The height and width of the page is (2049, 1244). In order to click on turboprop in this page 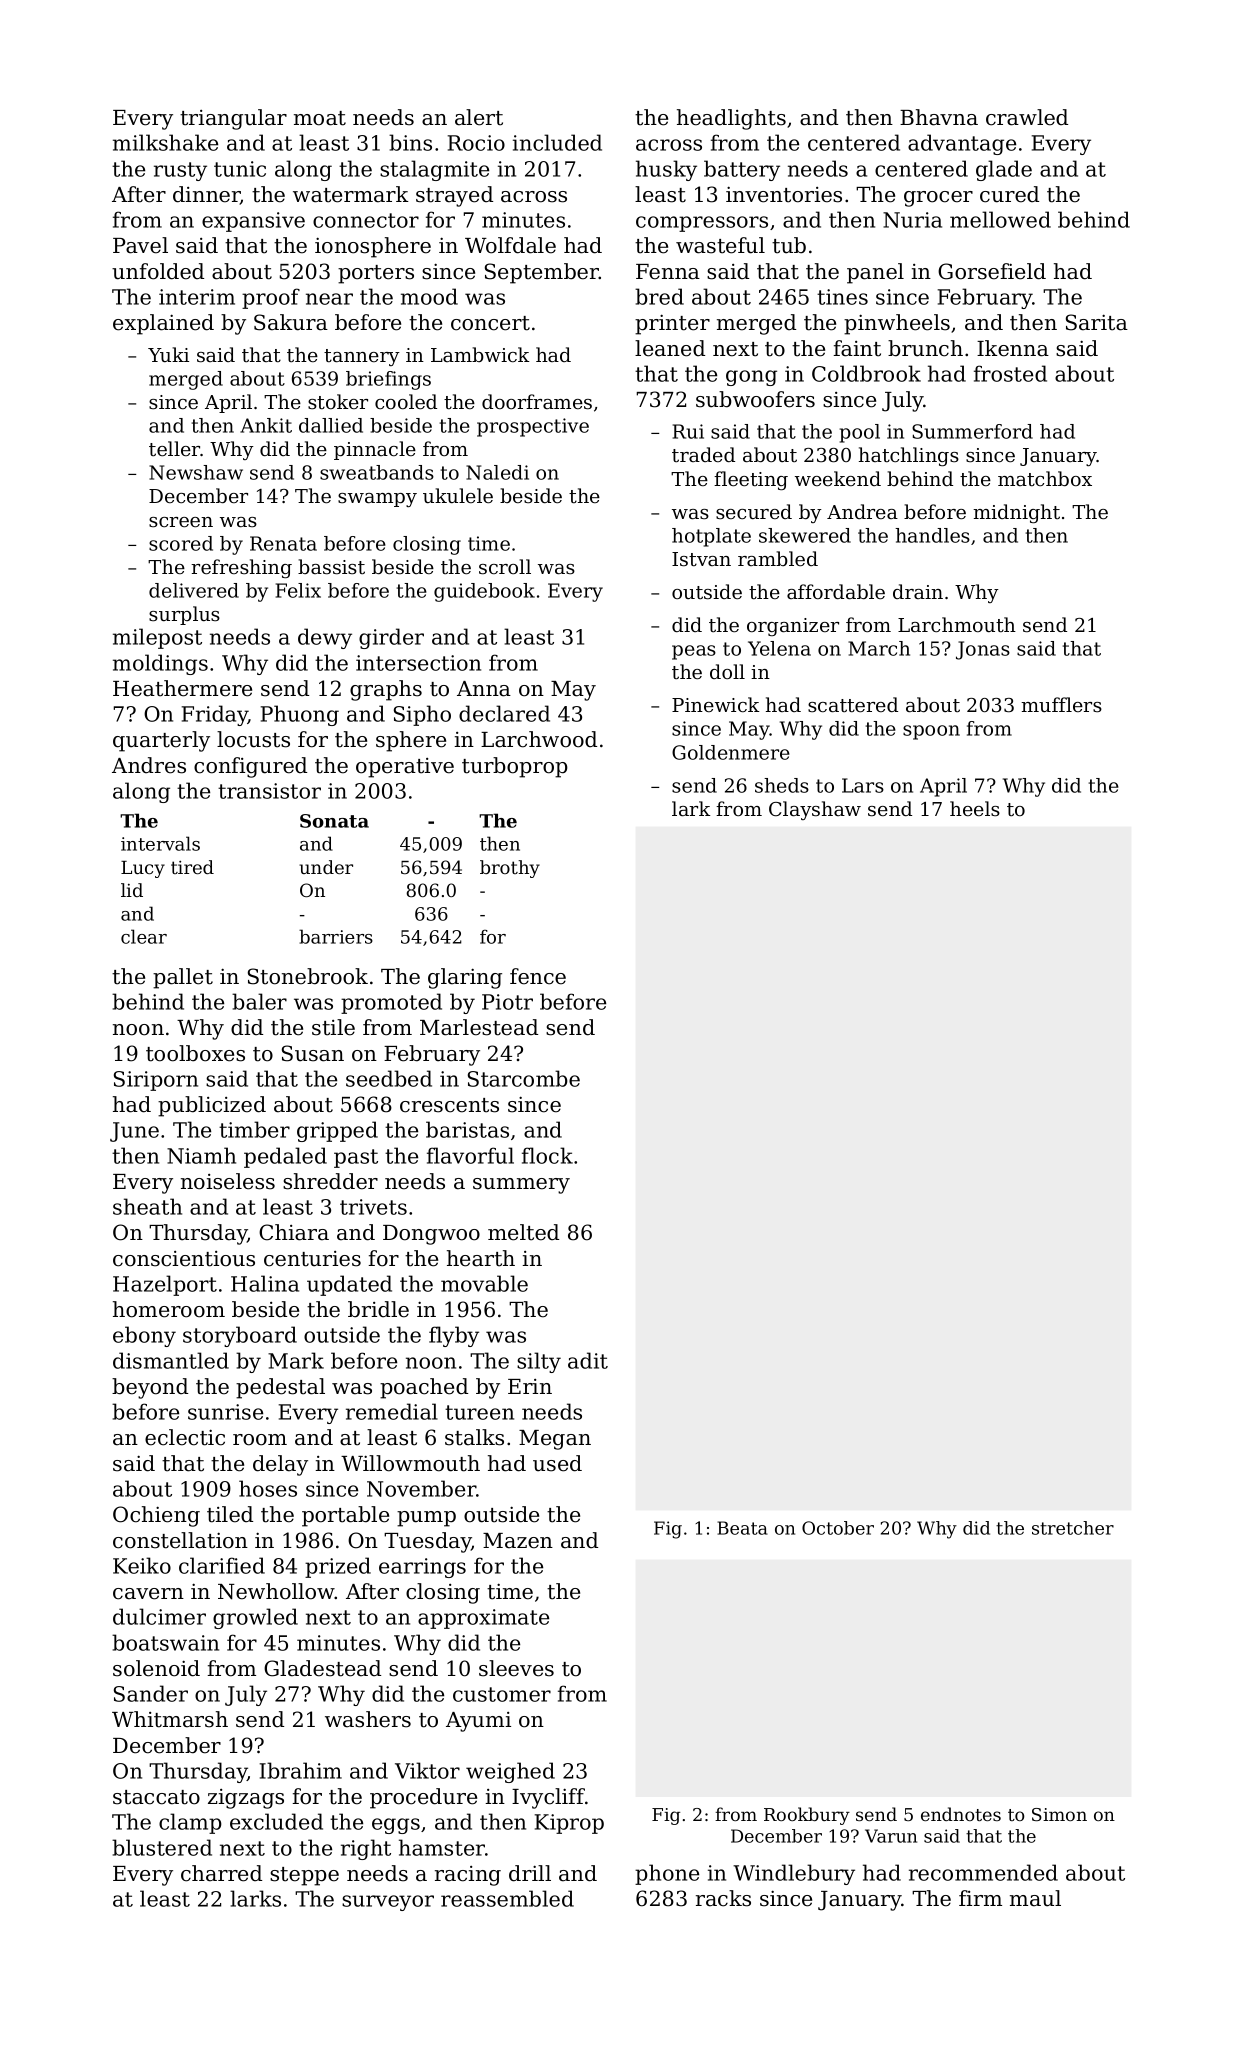, I will do `click(515, 767)`.
